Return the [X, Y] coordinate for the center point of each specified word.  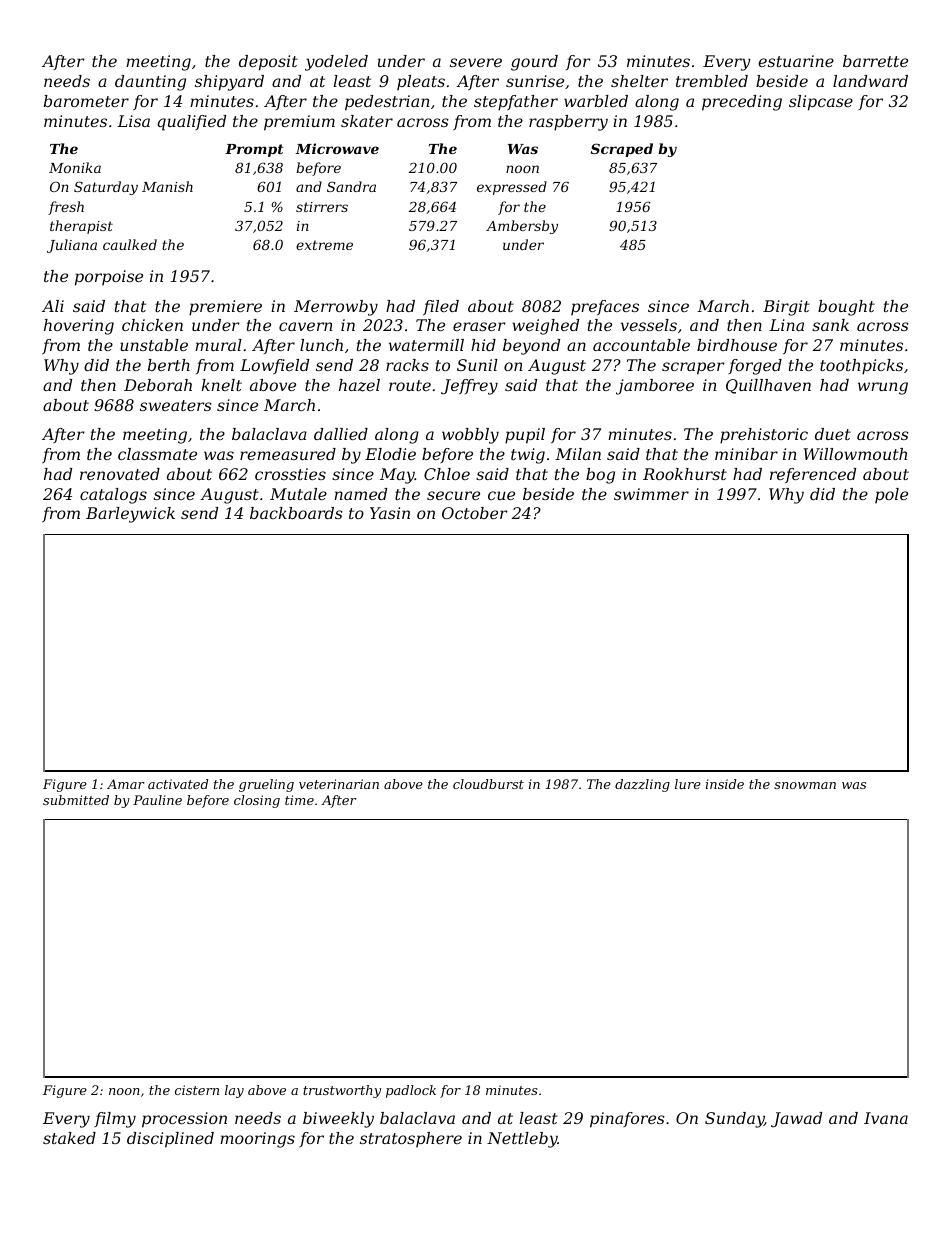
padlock [411, 1091]
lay [234, 1091]
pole [891, 495]
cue [501, 495]
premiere [225, 308]
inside [725, 784]
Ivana [886, 1118]
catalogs [113, 496]
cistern [197, 1090]
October [474, 513]
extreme [324, 245]
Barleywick [130, 515]
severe [476, 62]
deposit [268, 63]
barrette [875, 61]
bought [846, 308]
